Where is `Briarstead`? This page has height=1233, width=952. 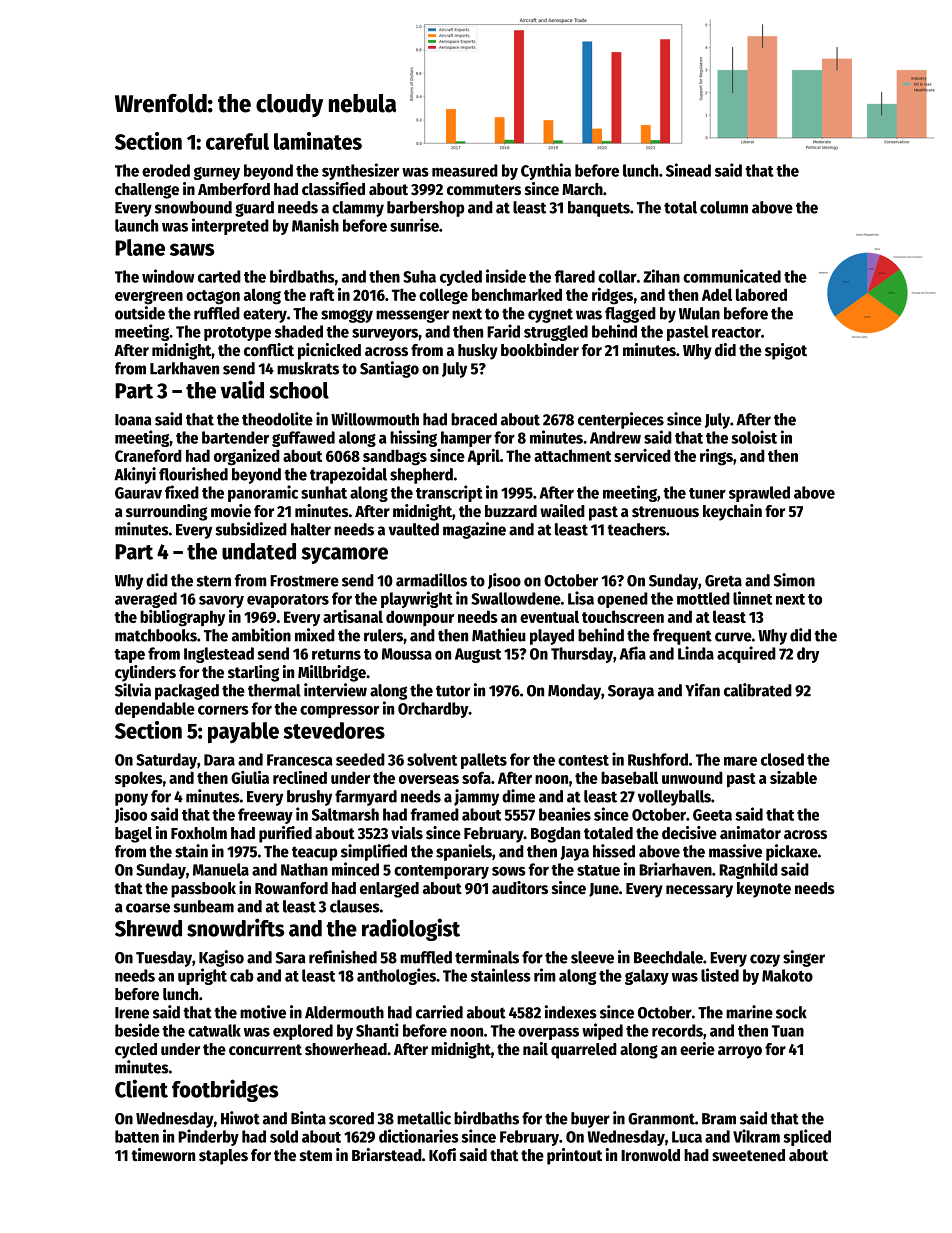
Briarstead is located at coordinates (387, 1155).
